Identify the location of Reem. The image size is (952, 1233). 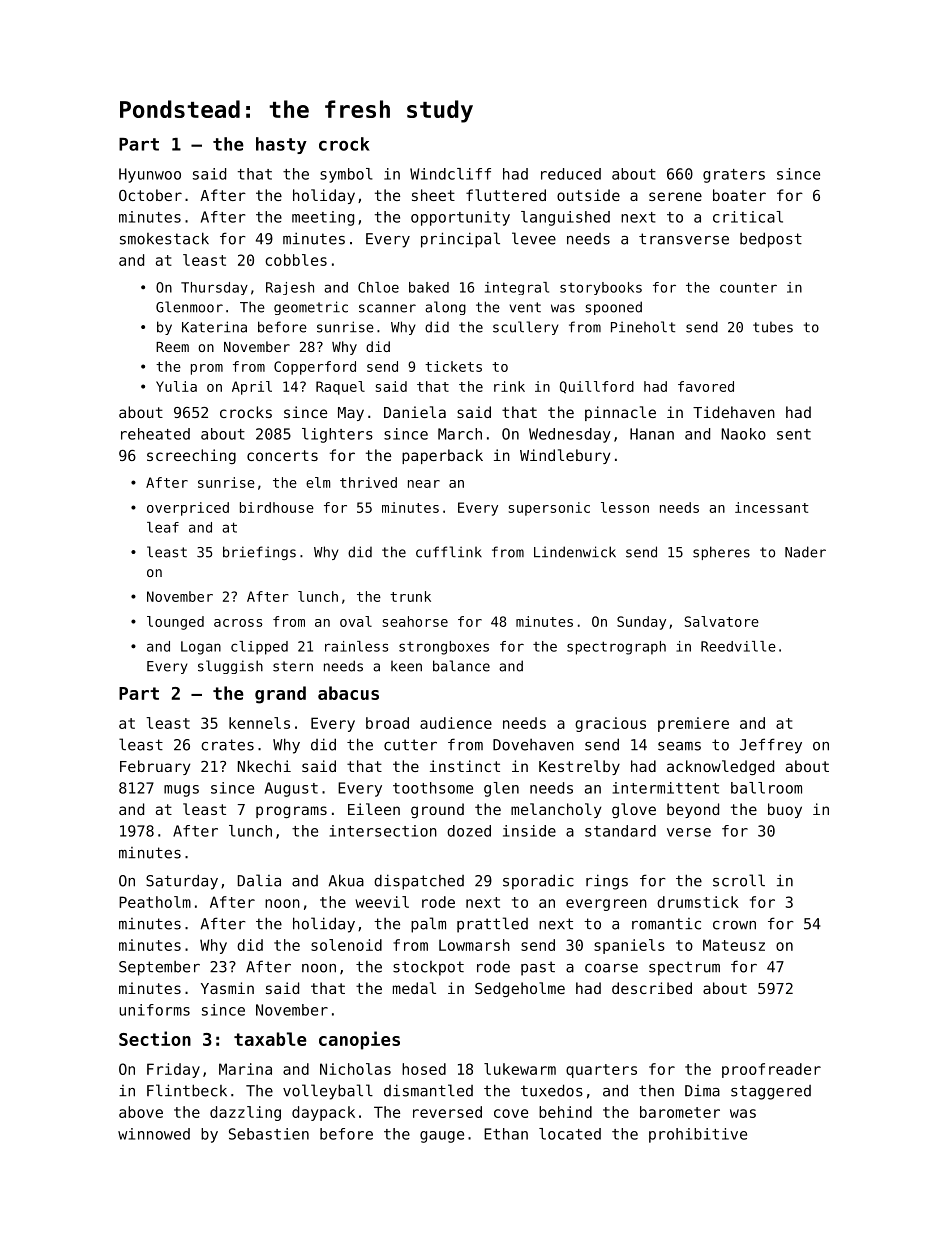
(172, 347).
